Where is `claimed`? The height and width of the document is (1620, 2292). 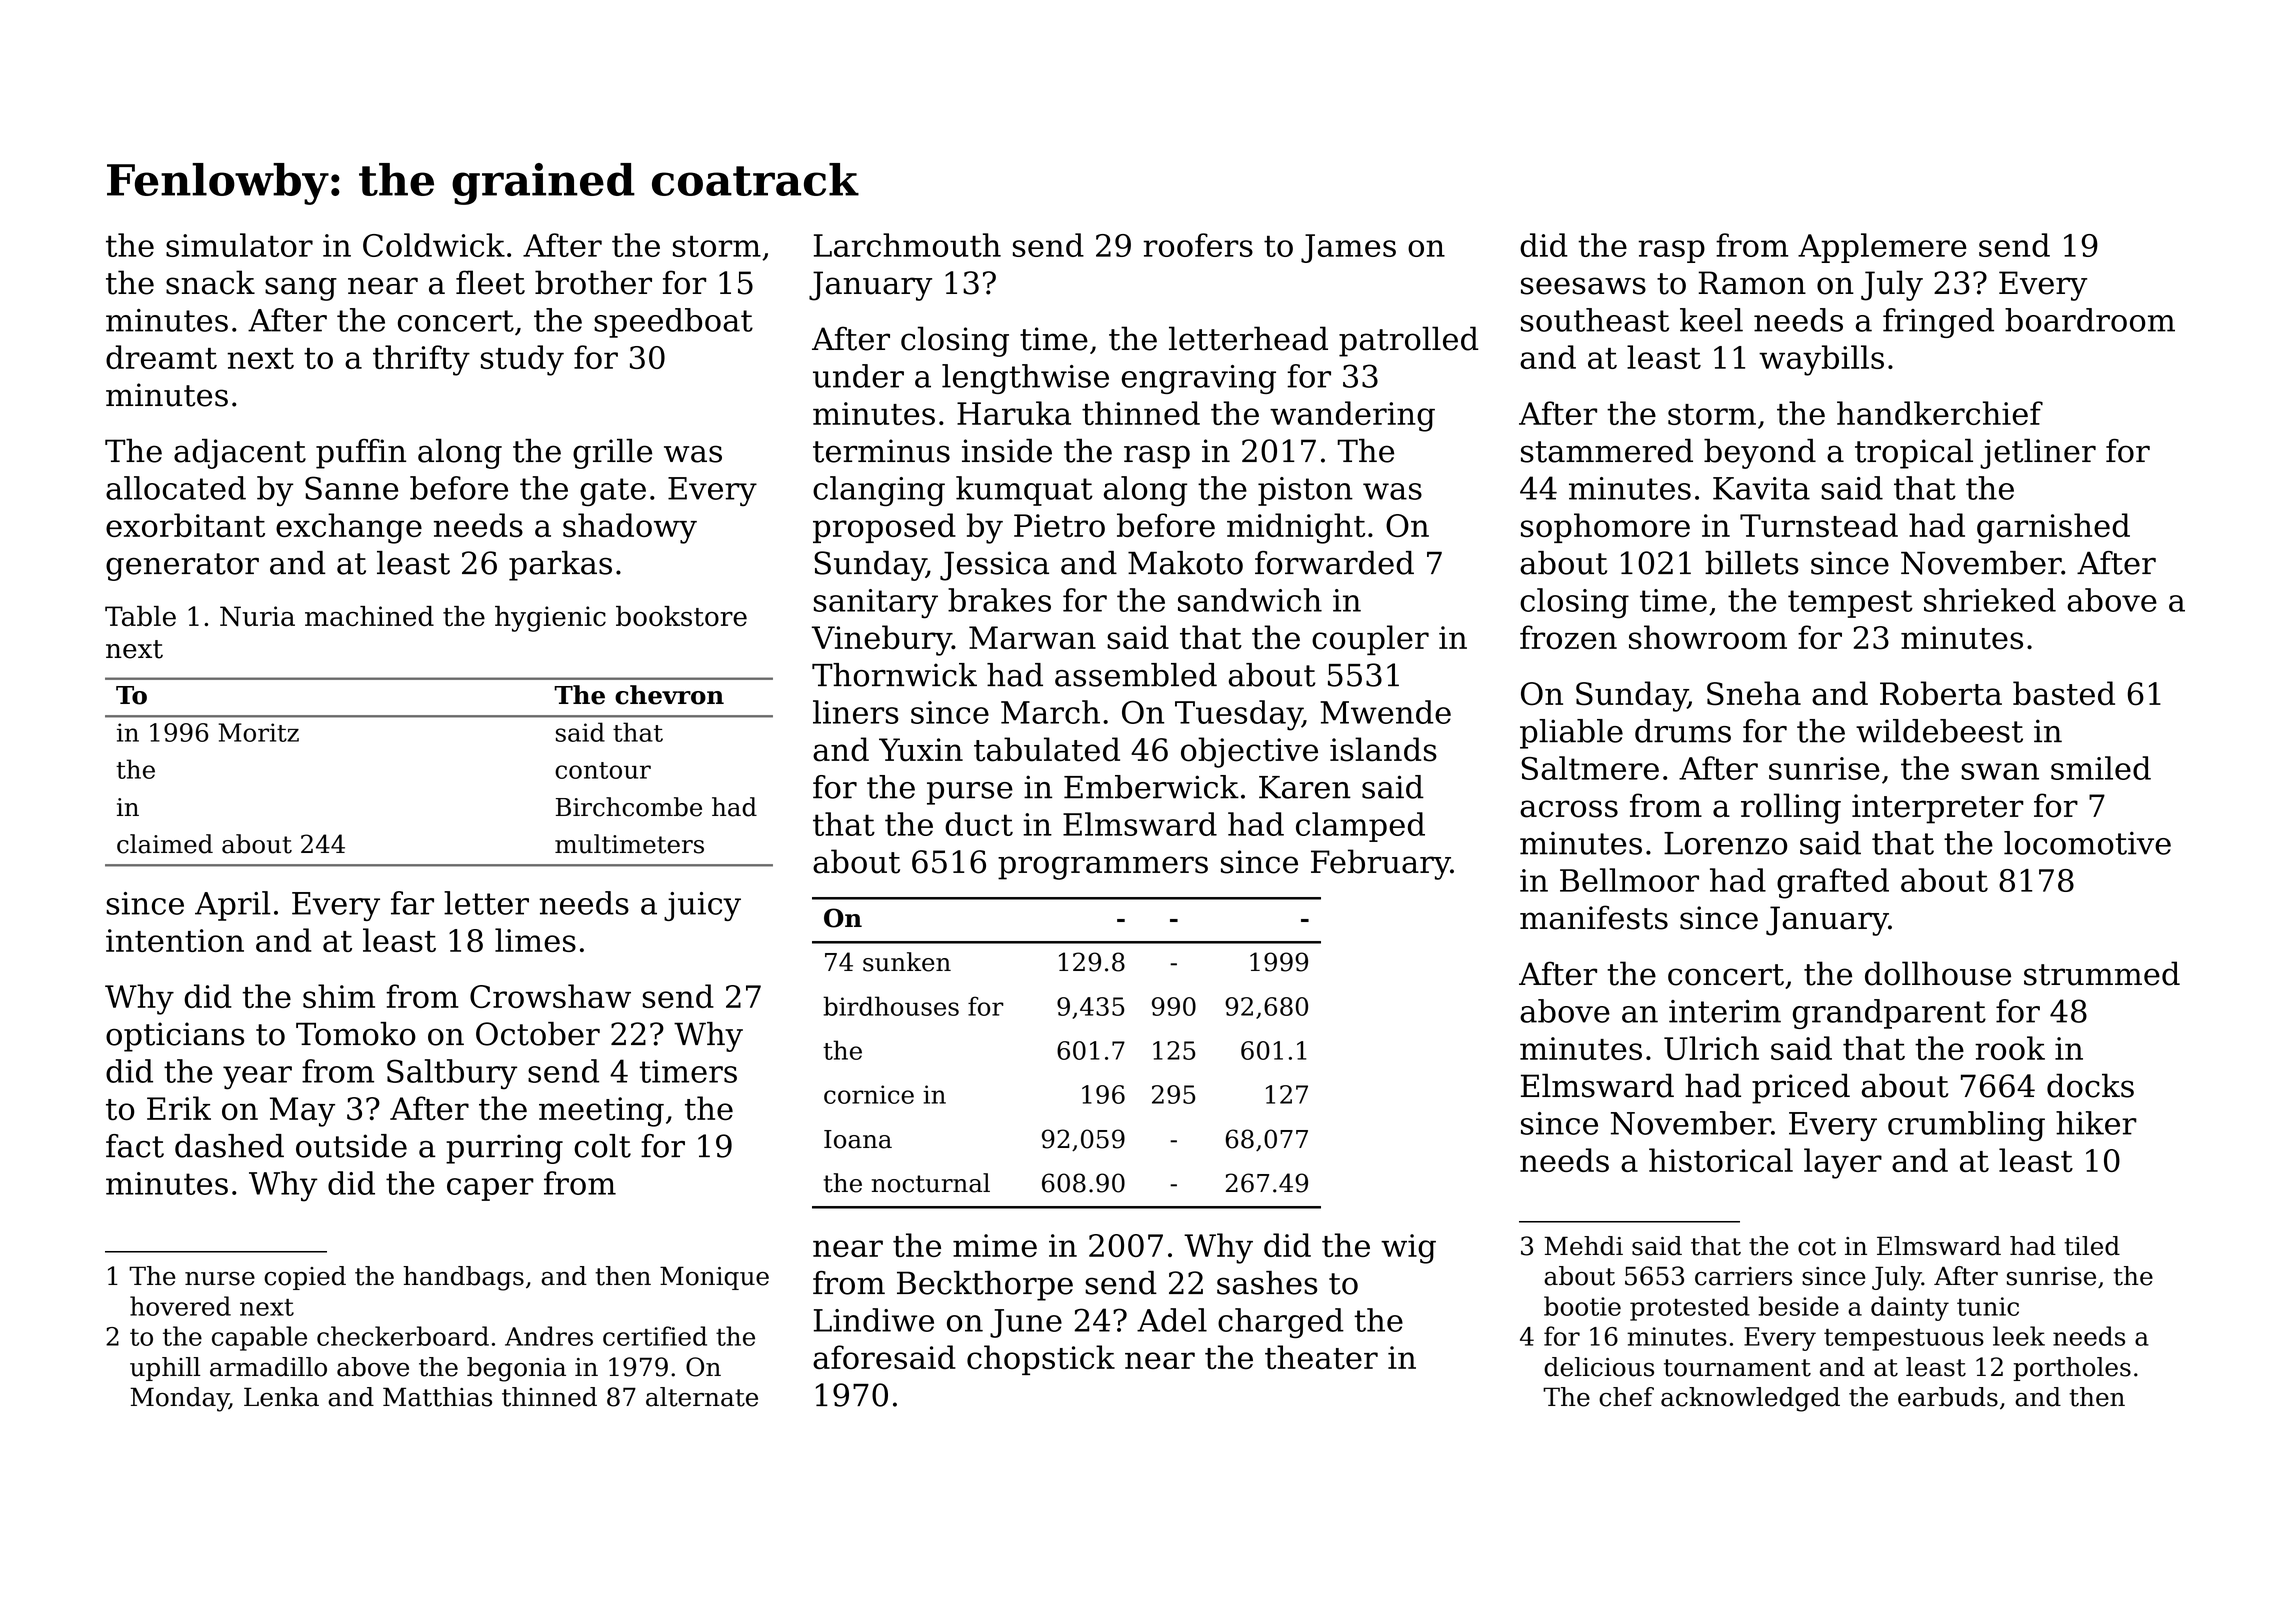
claimed is located at coordinates (165, 844).
